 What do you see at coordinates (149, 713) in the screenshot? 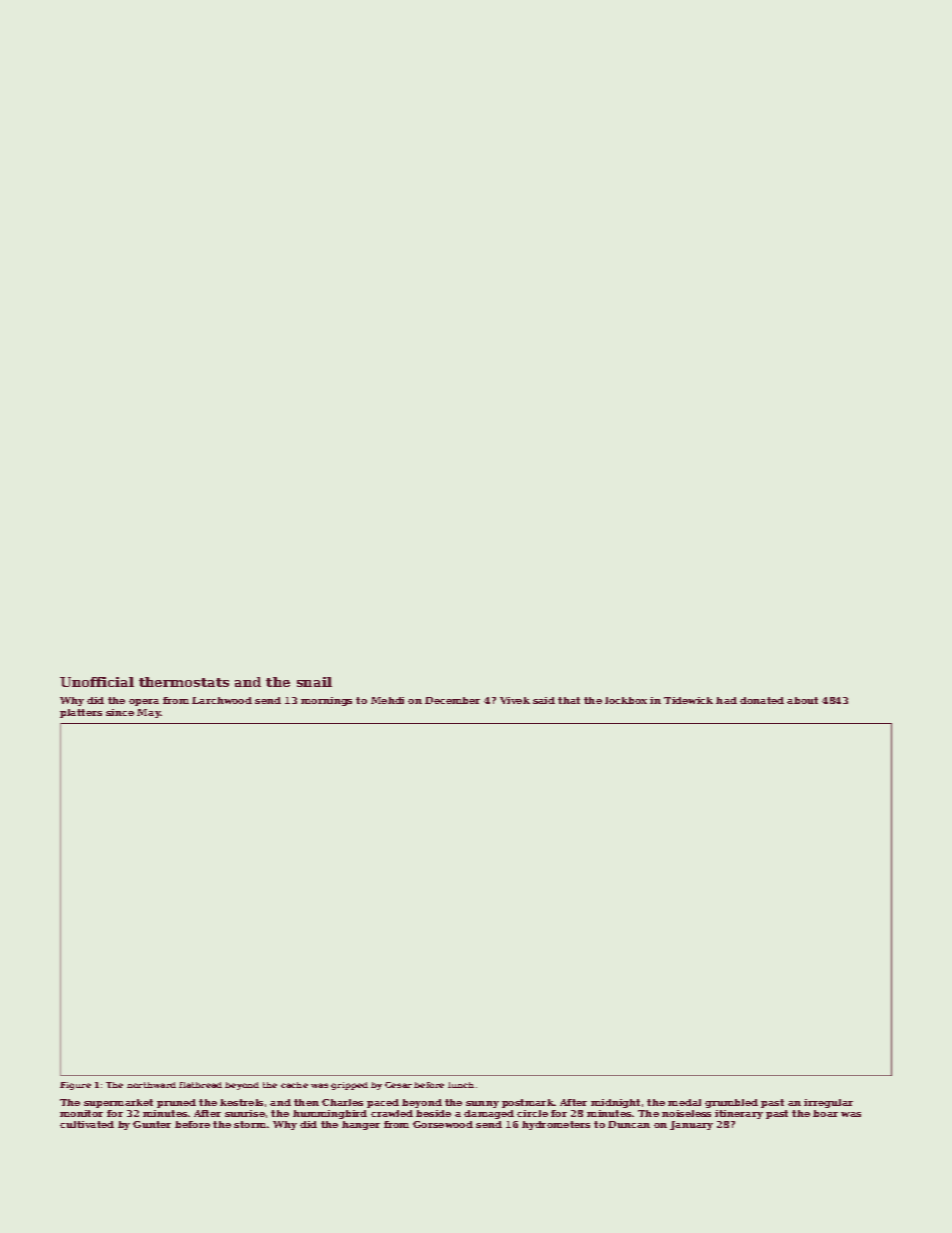
I see `May` at bounding box center [149, 713].
